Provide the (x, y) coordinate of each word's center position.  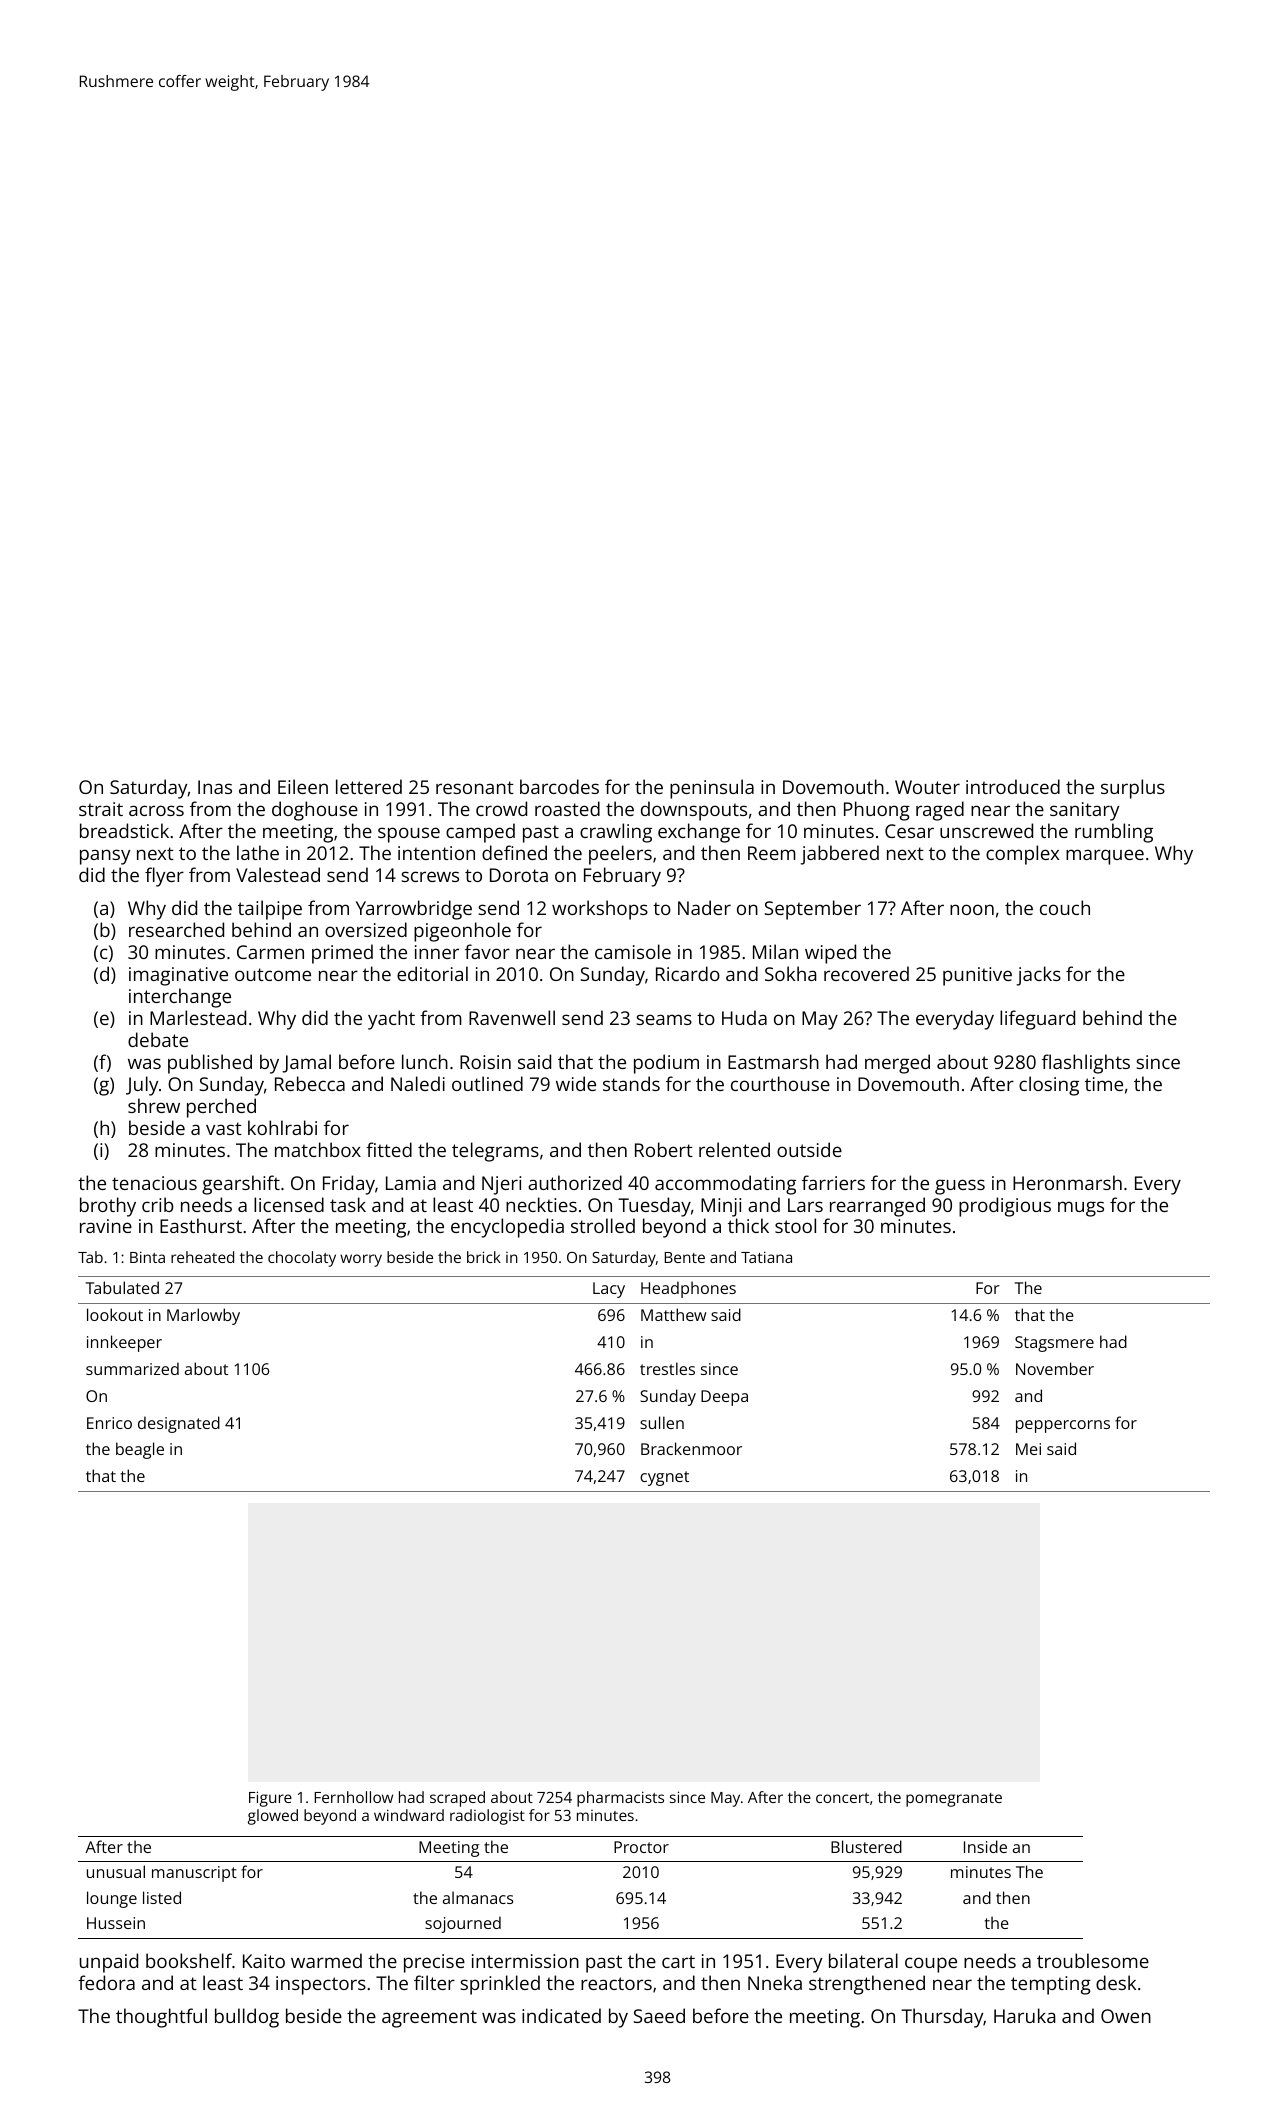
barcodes (559, 786)
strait (101, 809)
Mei (1028, 1449)
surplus (1133, 789)
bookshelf (189, 1960)
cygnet (664, 1478)
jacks (1038, 976)
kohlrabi (282, 1127)
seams (664, 1019)
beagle (140, 1450)
